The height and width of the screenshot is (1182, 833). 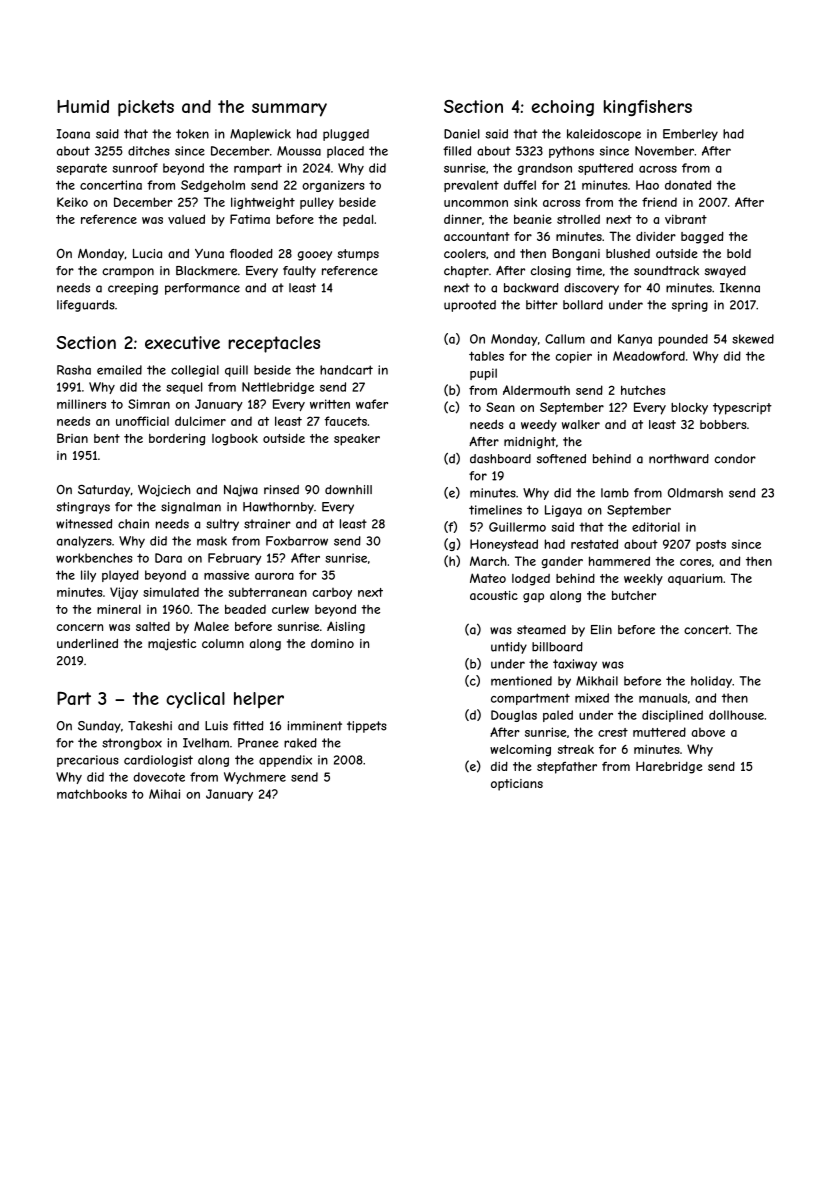 What do you see at coordinates (182, 342) in the screenshot?
I see `executive` at bounding box center [182, 342].
